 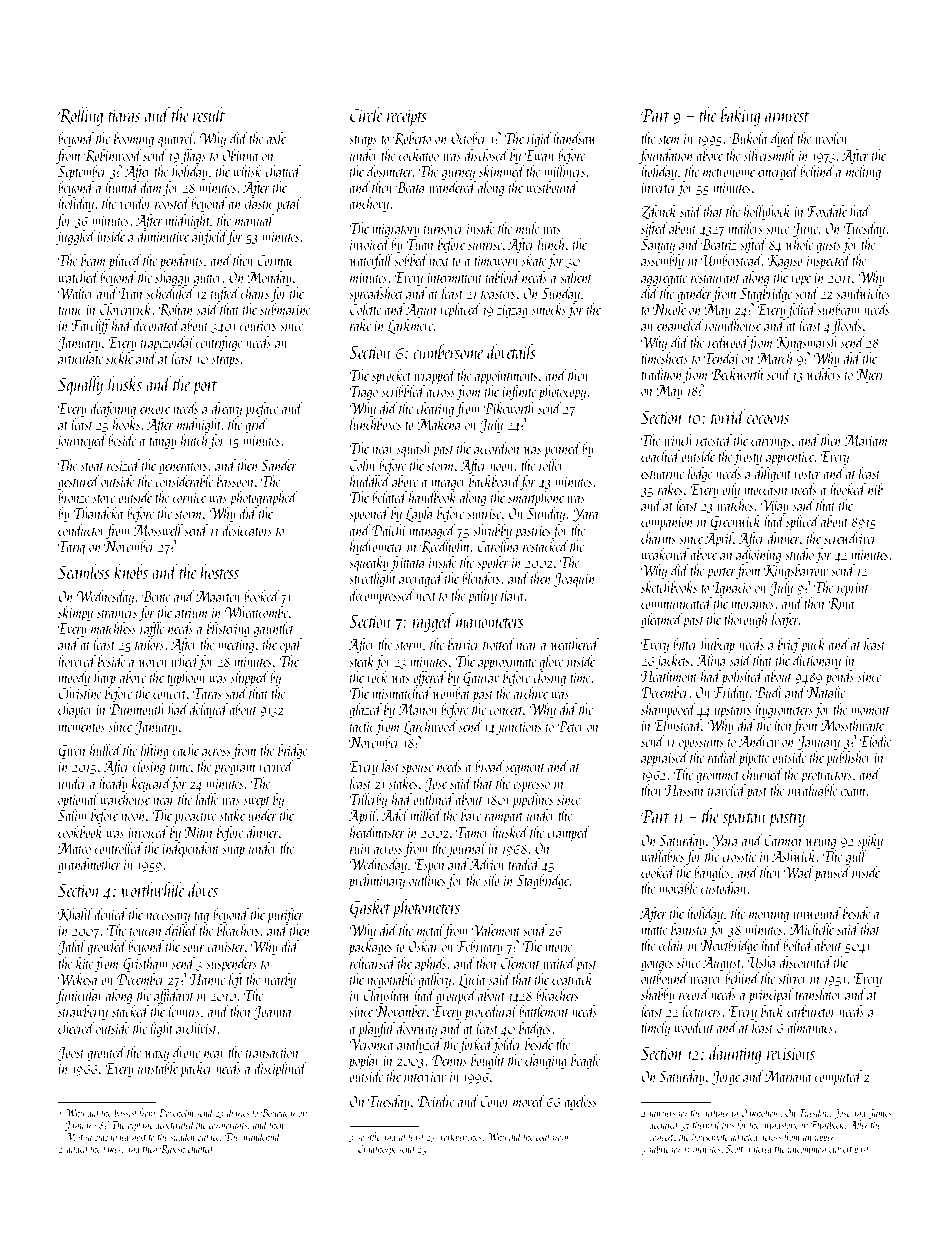 What do you see at coordinates (71, 1054) in the screenshot?
I see `Joost` at bounding box center [71, 1054].
